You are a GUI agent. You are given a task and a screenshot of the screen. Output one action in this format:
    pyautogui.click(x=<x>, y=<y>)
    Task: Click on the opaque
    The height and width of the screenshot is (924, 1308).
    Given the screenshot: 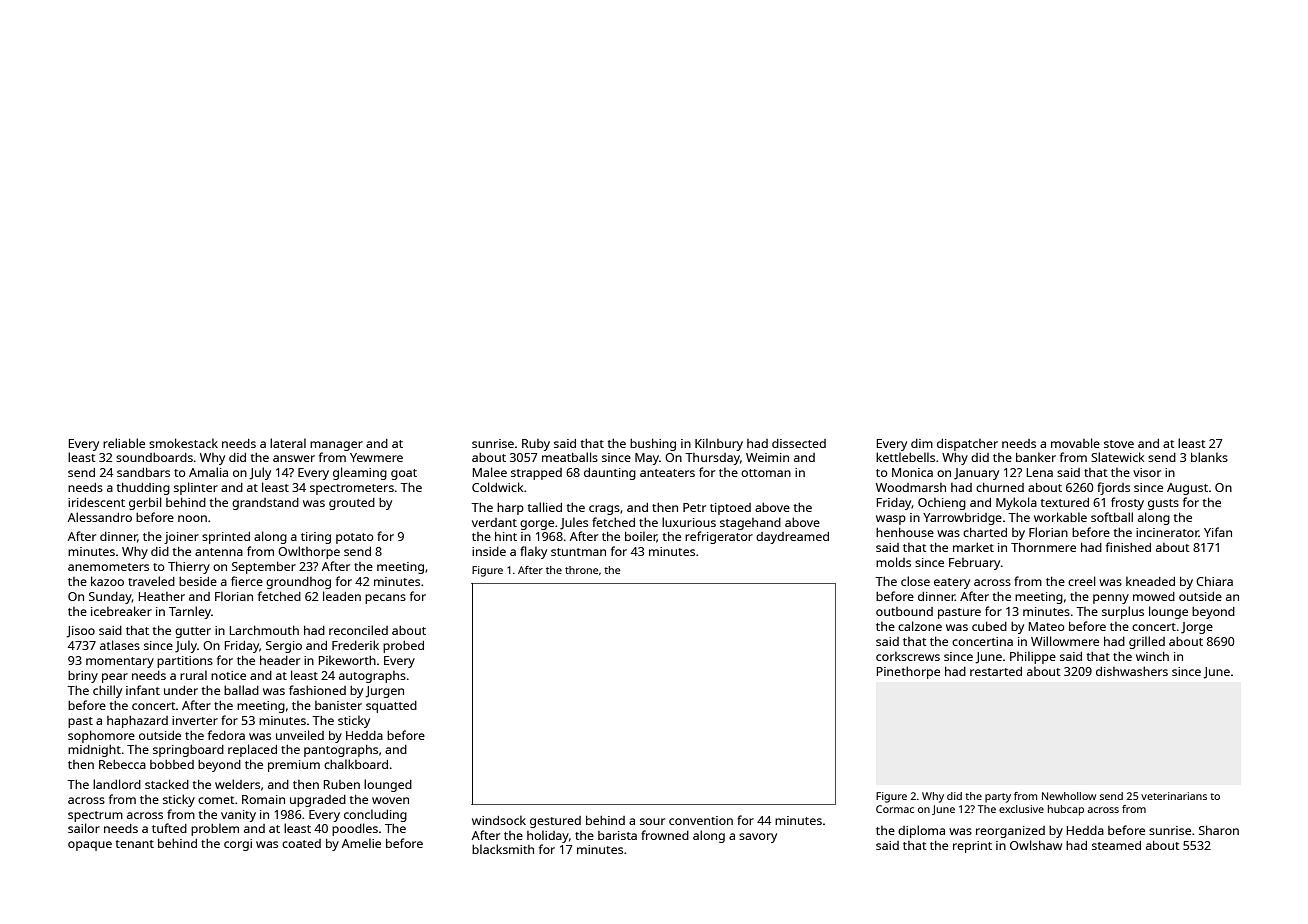 What is the action you would take?
    pyautogui.click(x=90, y=846)
